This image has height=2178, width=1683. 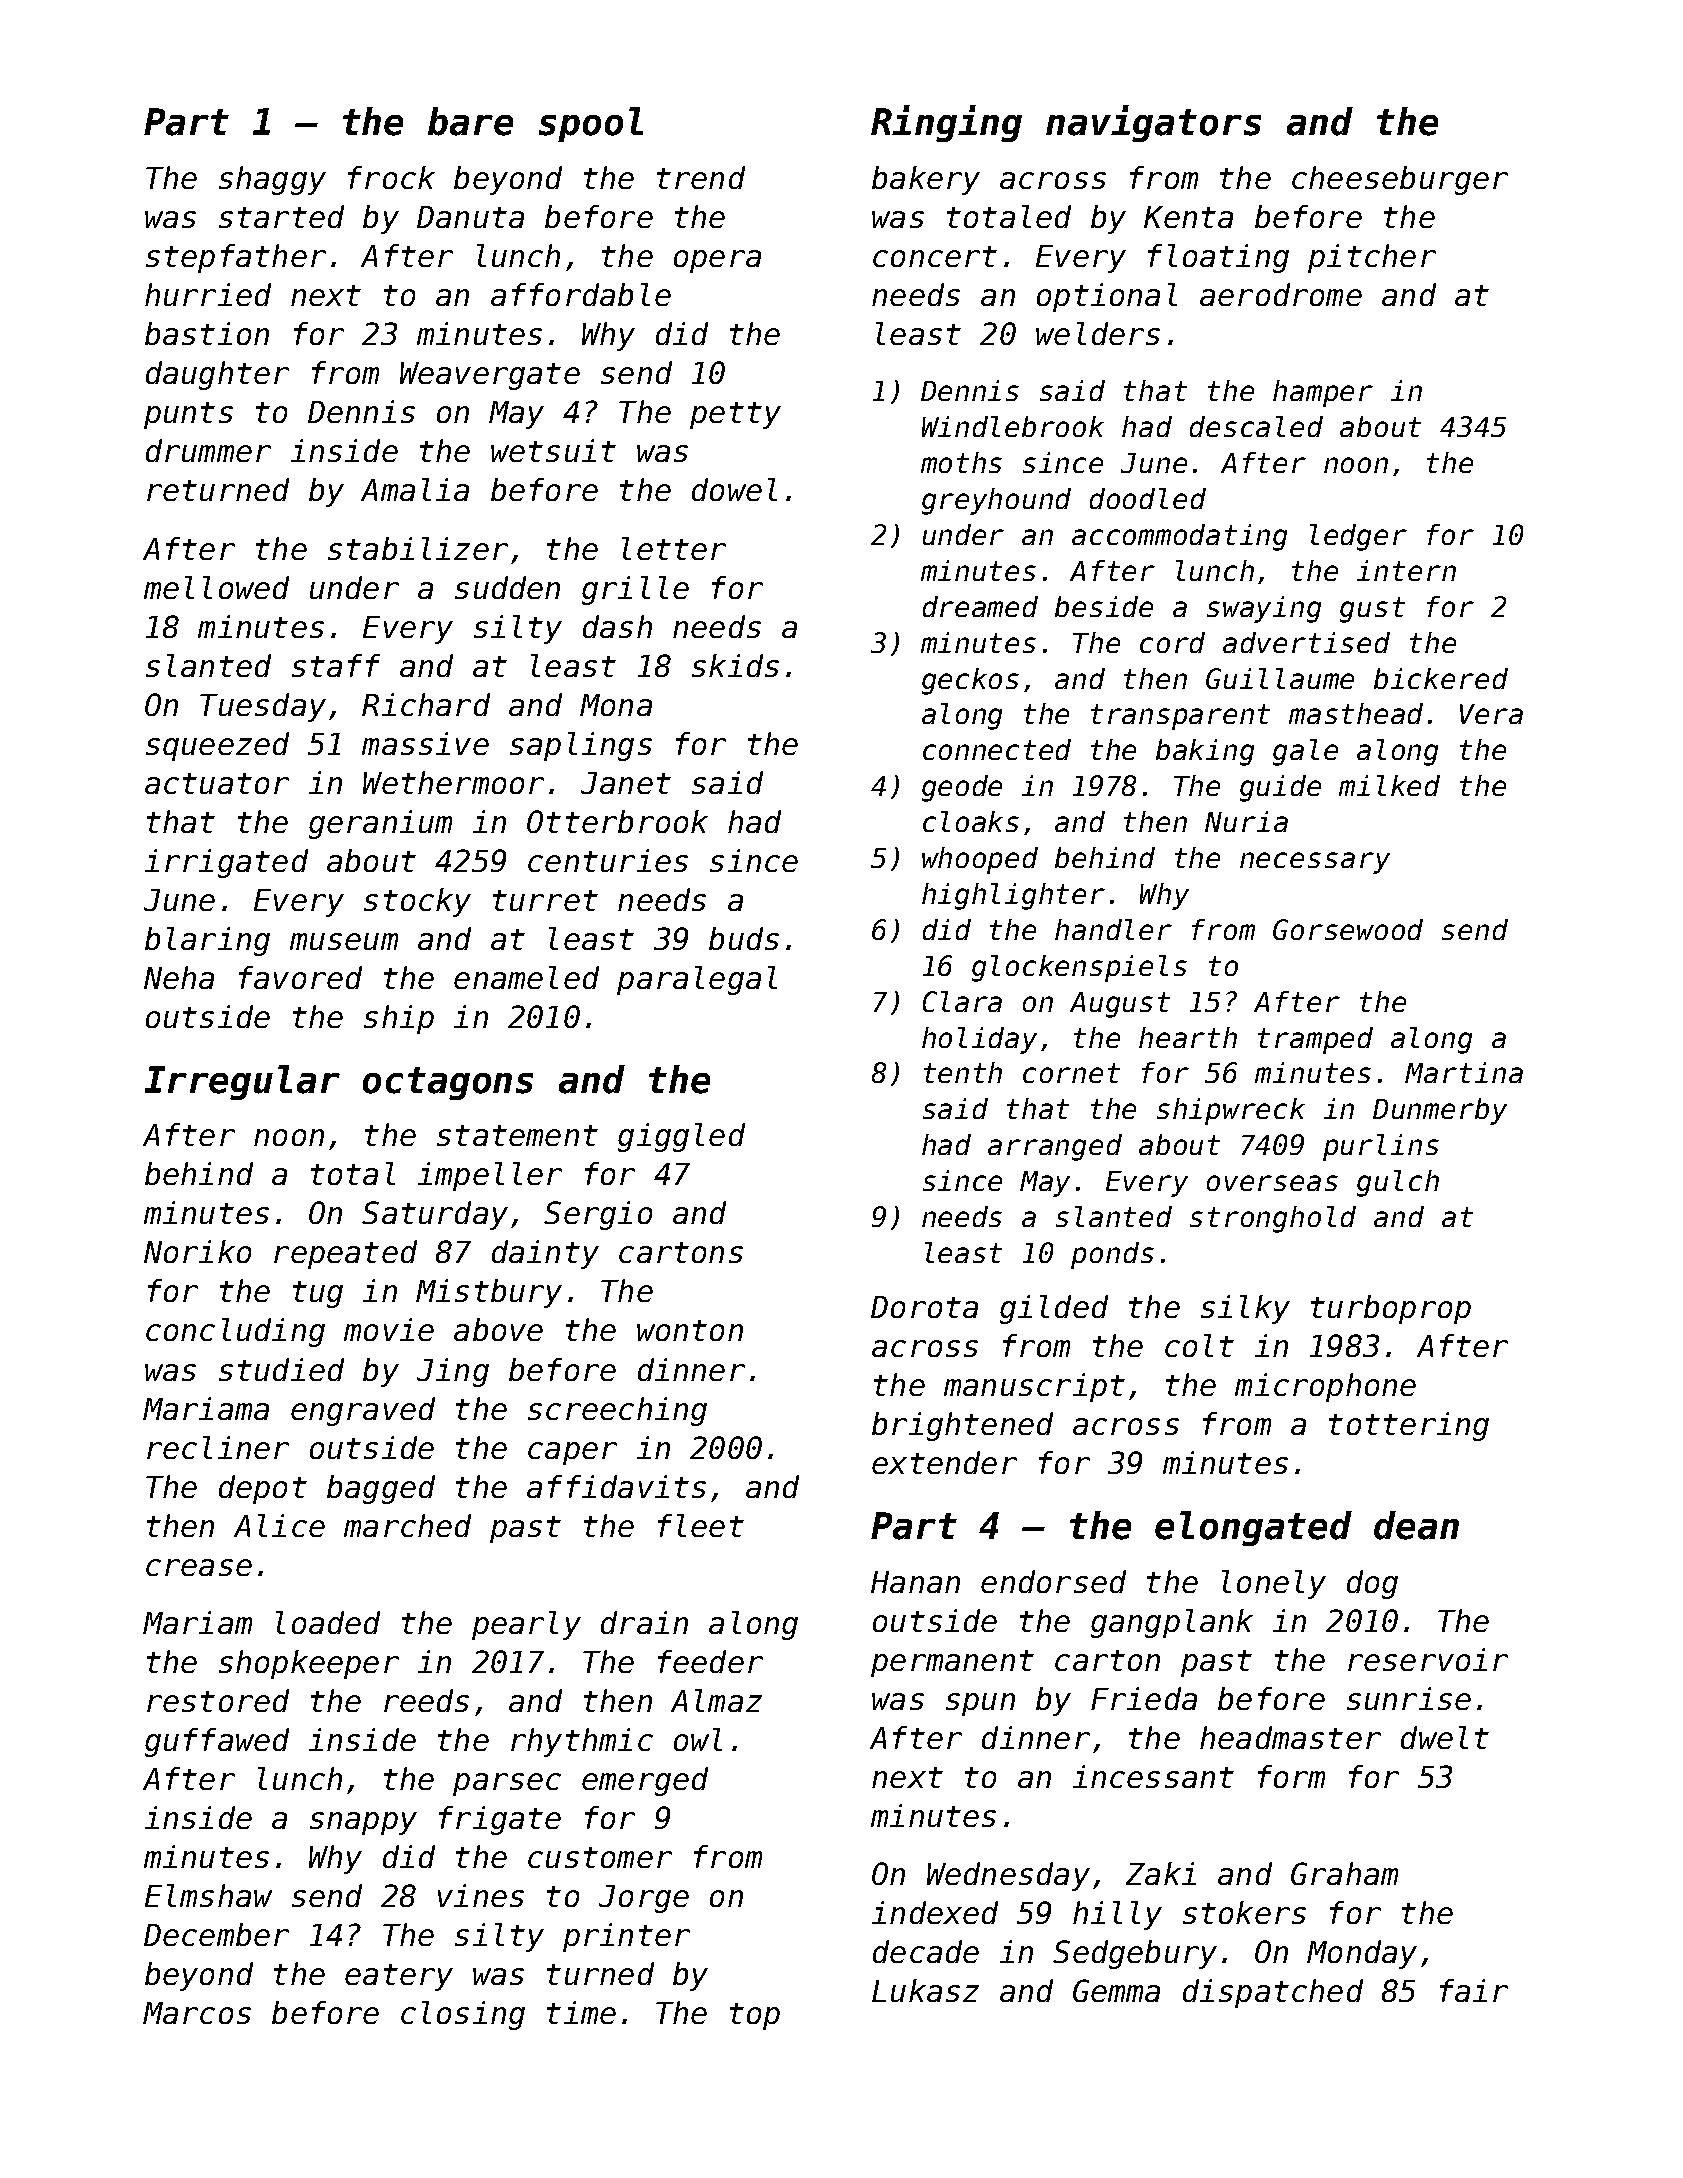 I want to click on Ringing, so click(x=946, y=123).
